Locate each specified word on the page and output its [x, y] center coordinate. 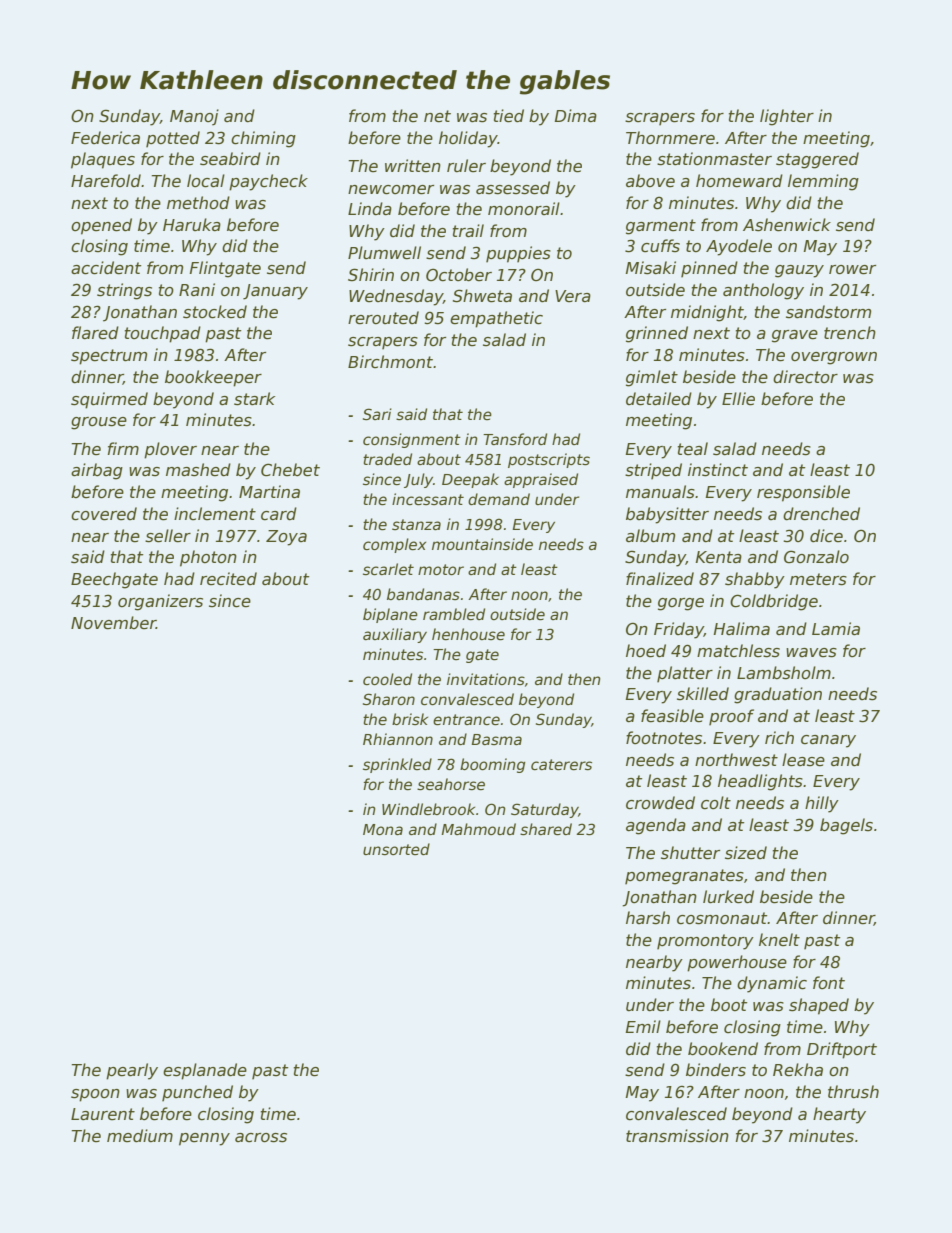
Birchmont [390, 361]
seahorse [451, 784]
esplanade [205, 1071]
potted [173, 139]
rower [852, 270]
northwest [736, 760]
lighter [787, 117]
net [437, 116]
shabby [755, 580]
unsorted [396, 849]
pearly [132, 1071]
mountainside [482, 544]
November [113, 623]
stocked [215, 312]
